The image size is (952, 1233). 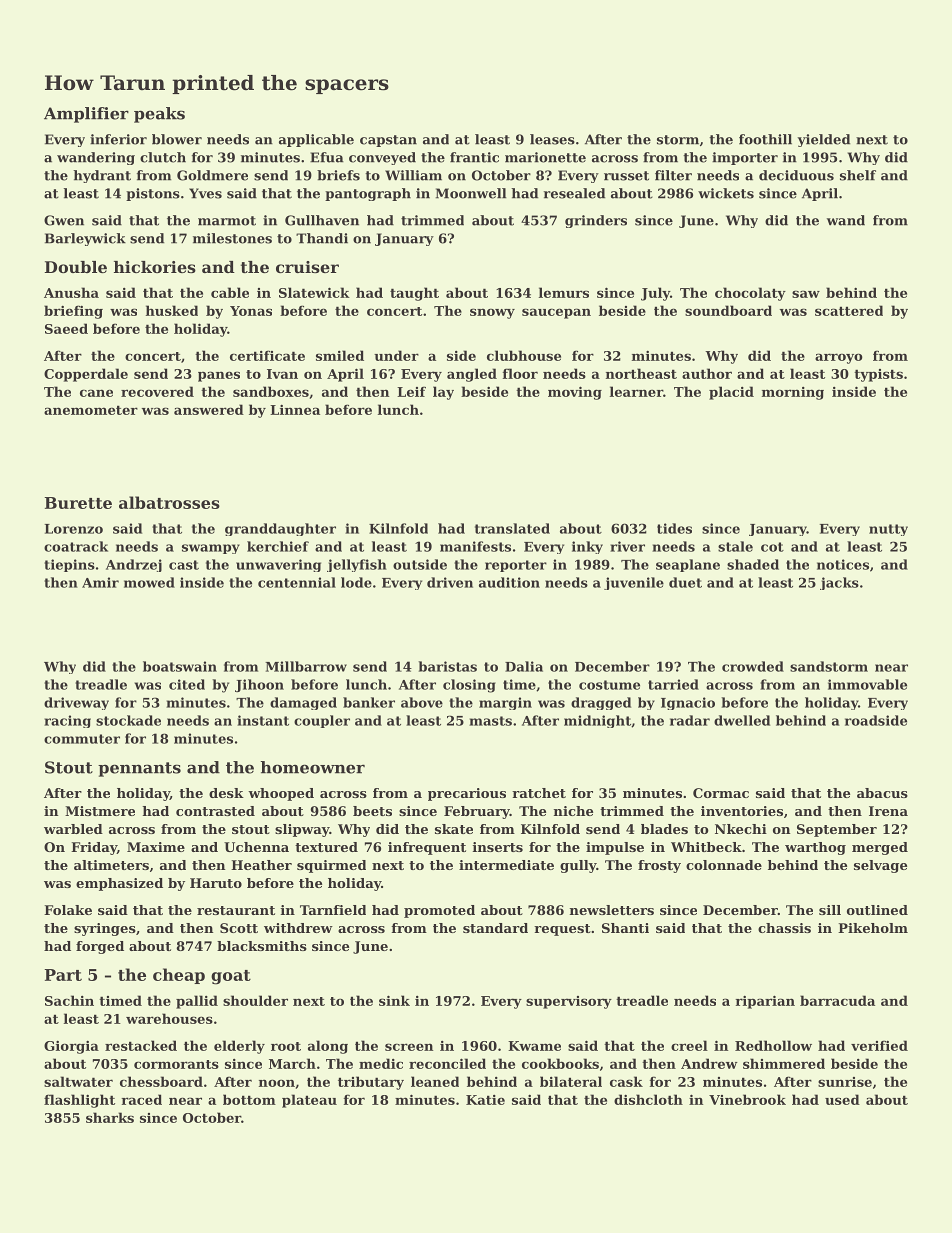 What do you see at coordinates (219, 376) in the page?
I see `panes` at bounding box center [219, 376].
